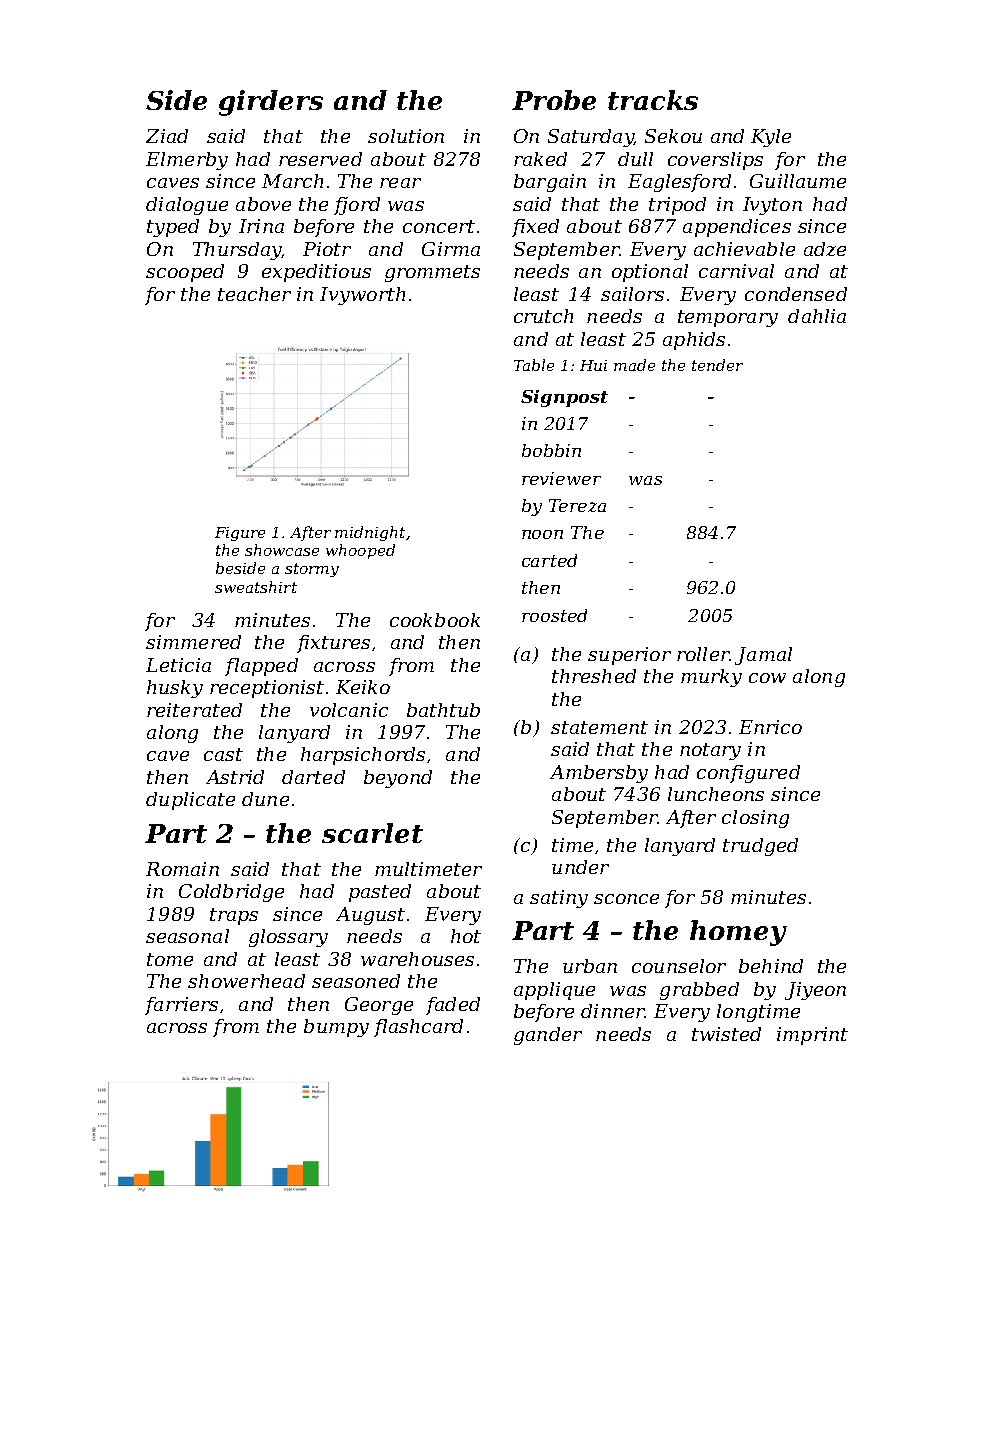 Image resolution: width=994 pixels, height=1440 pixels. Describe the element at coordinates (540, 159) in the screenshot. I see `raked` at that location.
